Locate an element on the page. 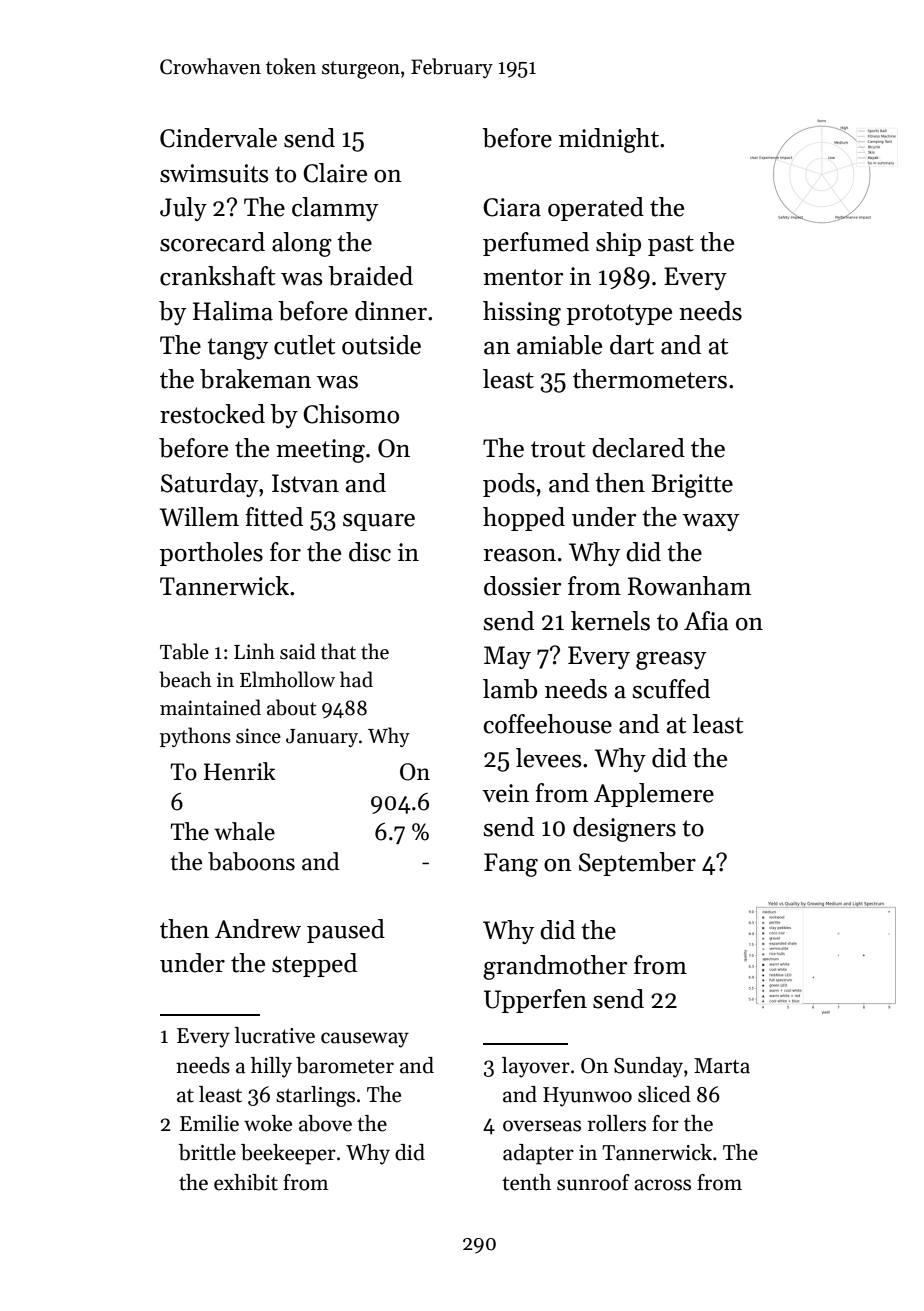 The image size is (924, 1311). past is located at coordinates (671, 245).
